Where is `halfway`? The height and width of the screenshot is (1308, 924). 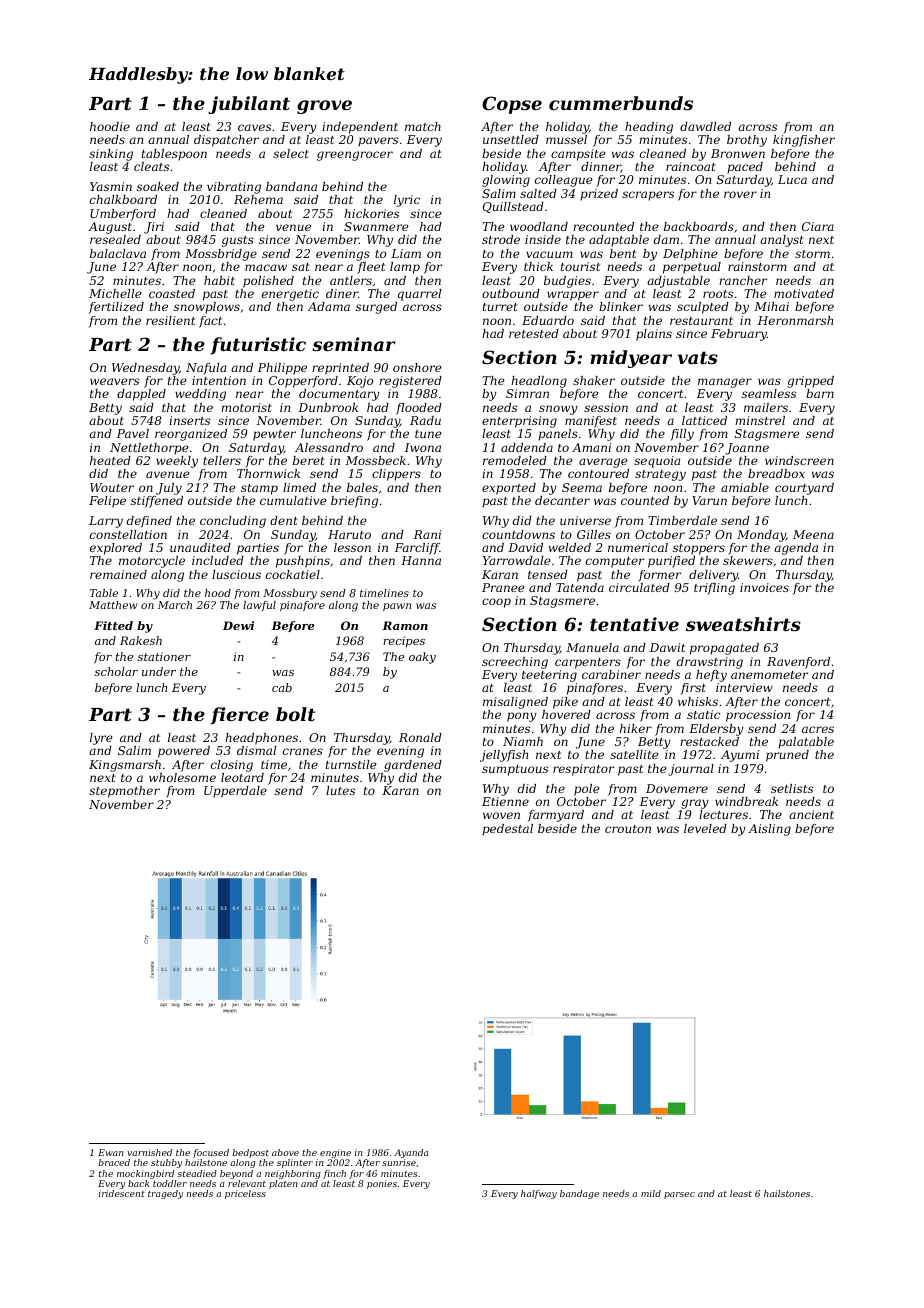 halfway is located at coordinates (539, 1194).
